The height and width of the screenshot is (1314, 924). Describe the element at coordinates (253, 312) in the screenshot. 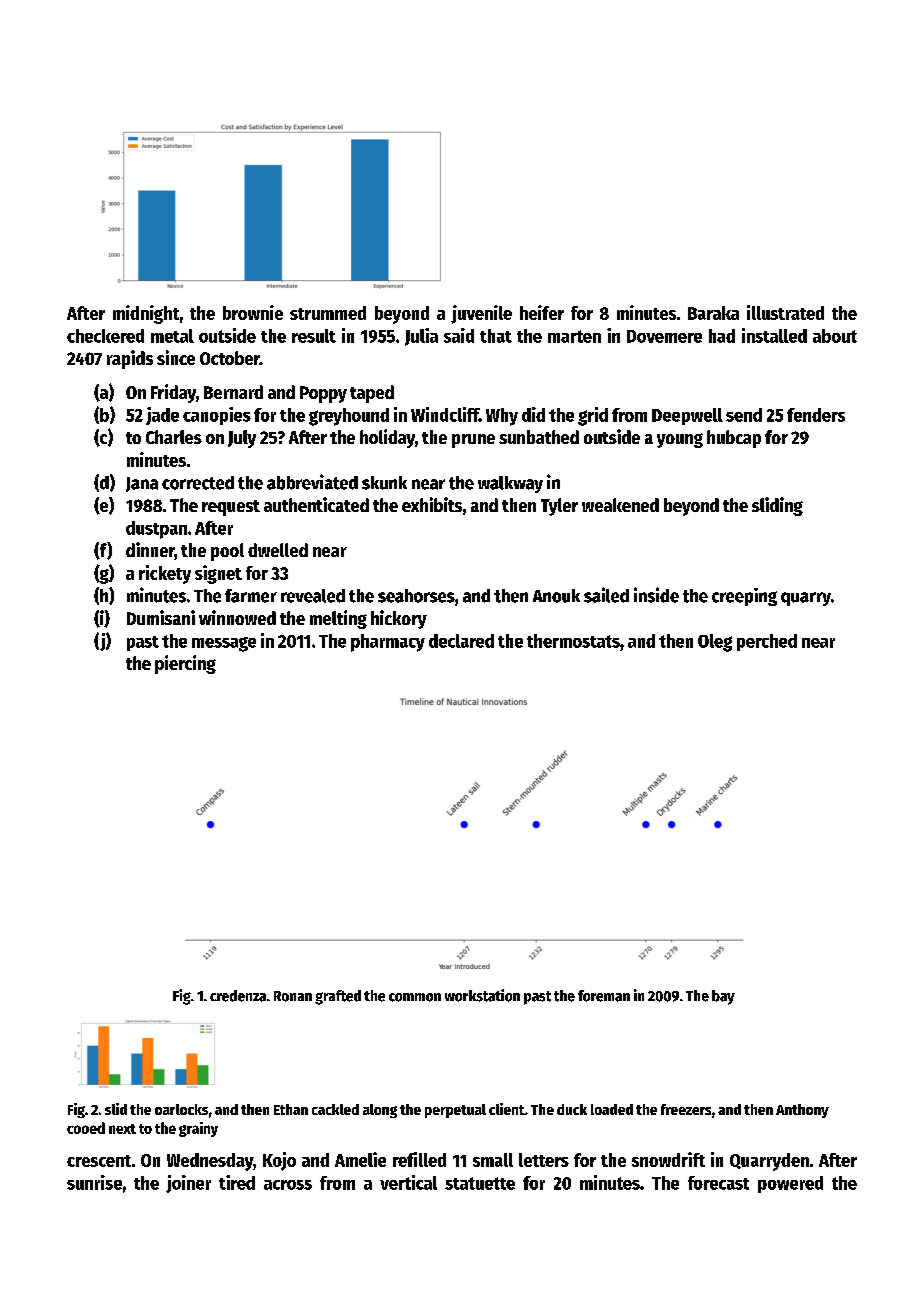

I see `brownie` at that location.
